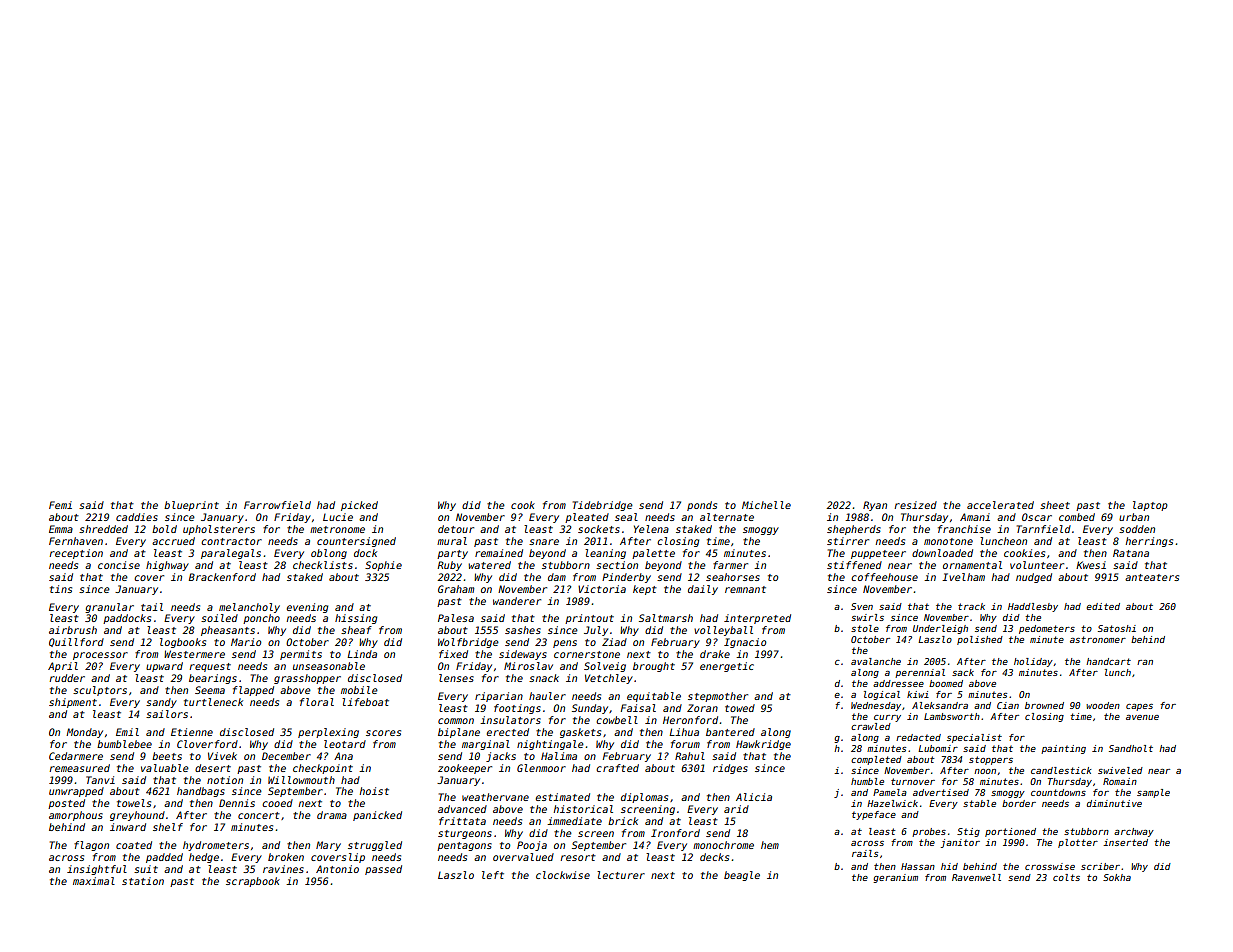 This screenshot has height=952, width=1233. Describe the element at coordinates (623, 821) in the screenshot. I see `brick` at that location.
